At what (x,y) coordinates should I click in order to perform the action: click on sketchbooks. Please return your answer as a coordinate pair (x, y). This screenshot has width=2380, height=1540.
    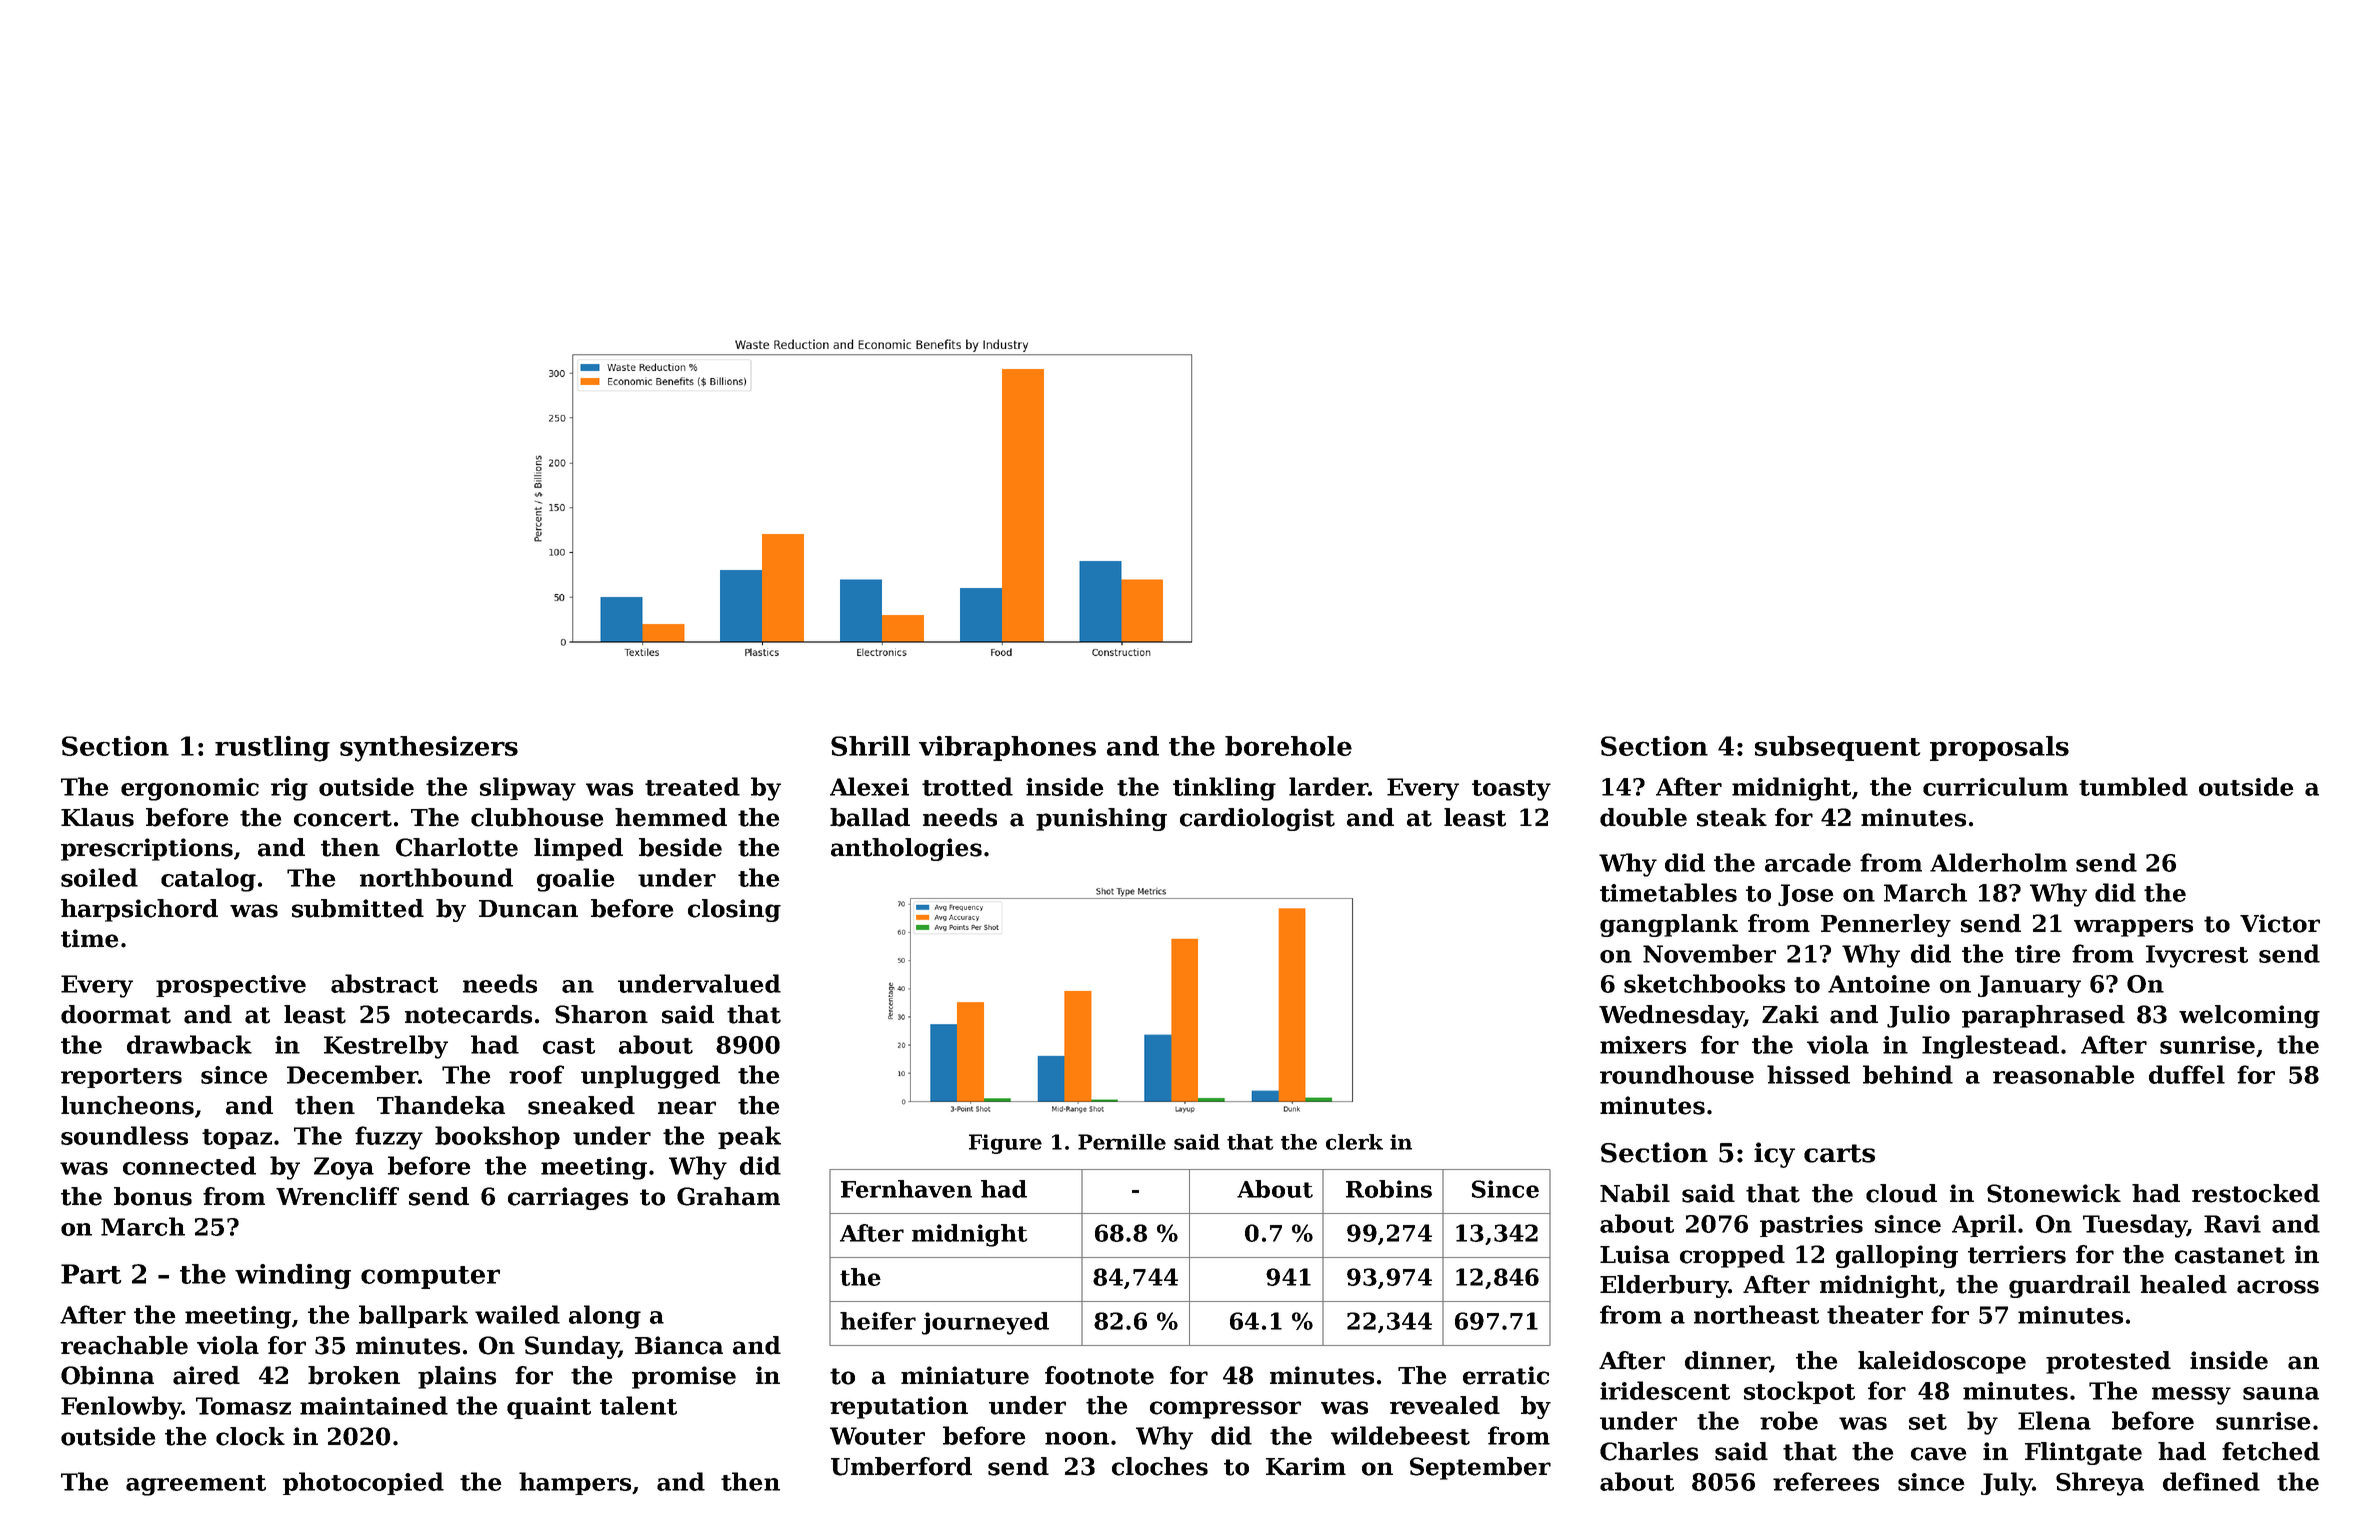
    Looking at the image, I should click on (1704, 983).
